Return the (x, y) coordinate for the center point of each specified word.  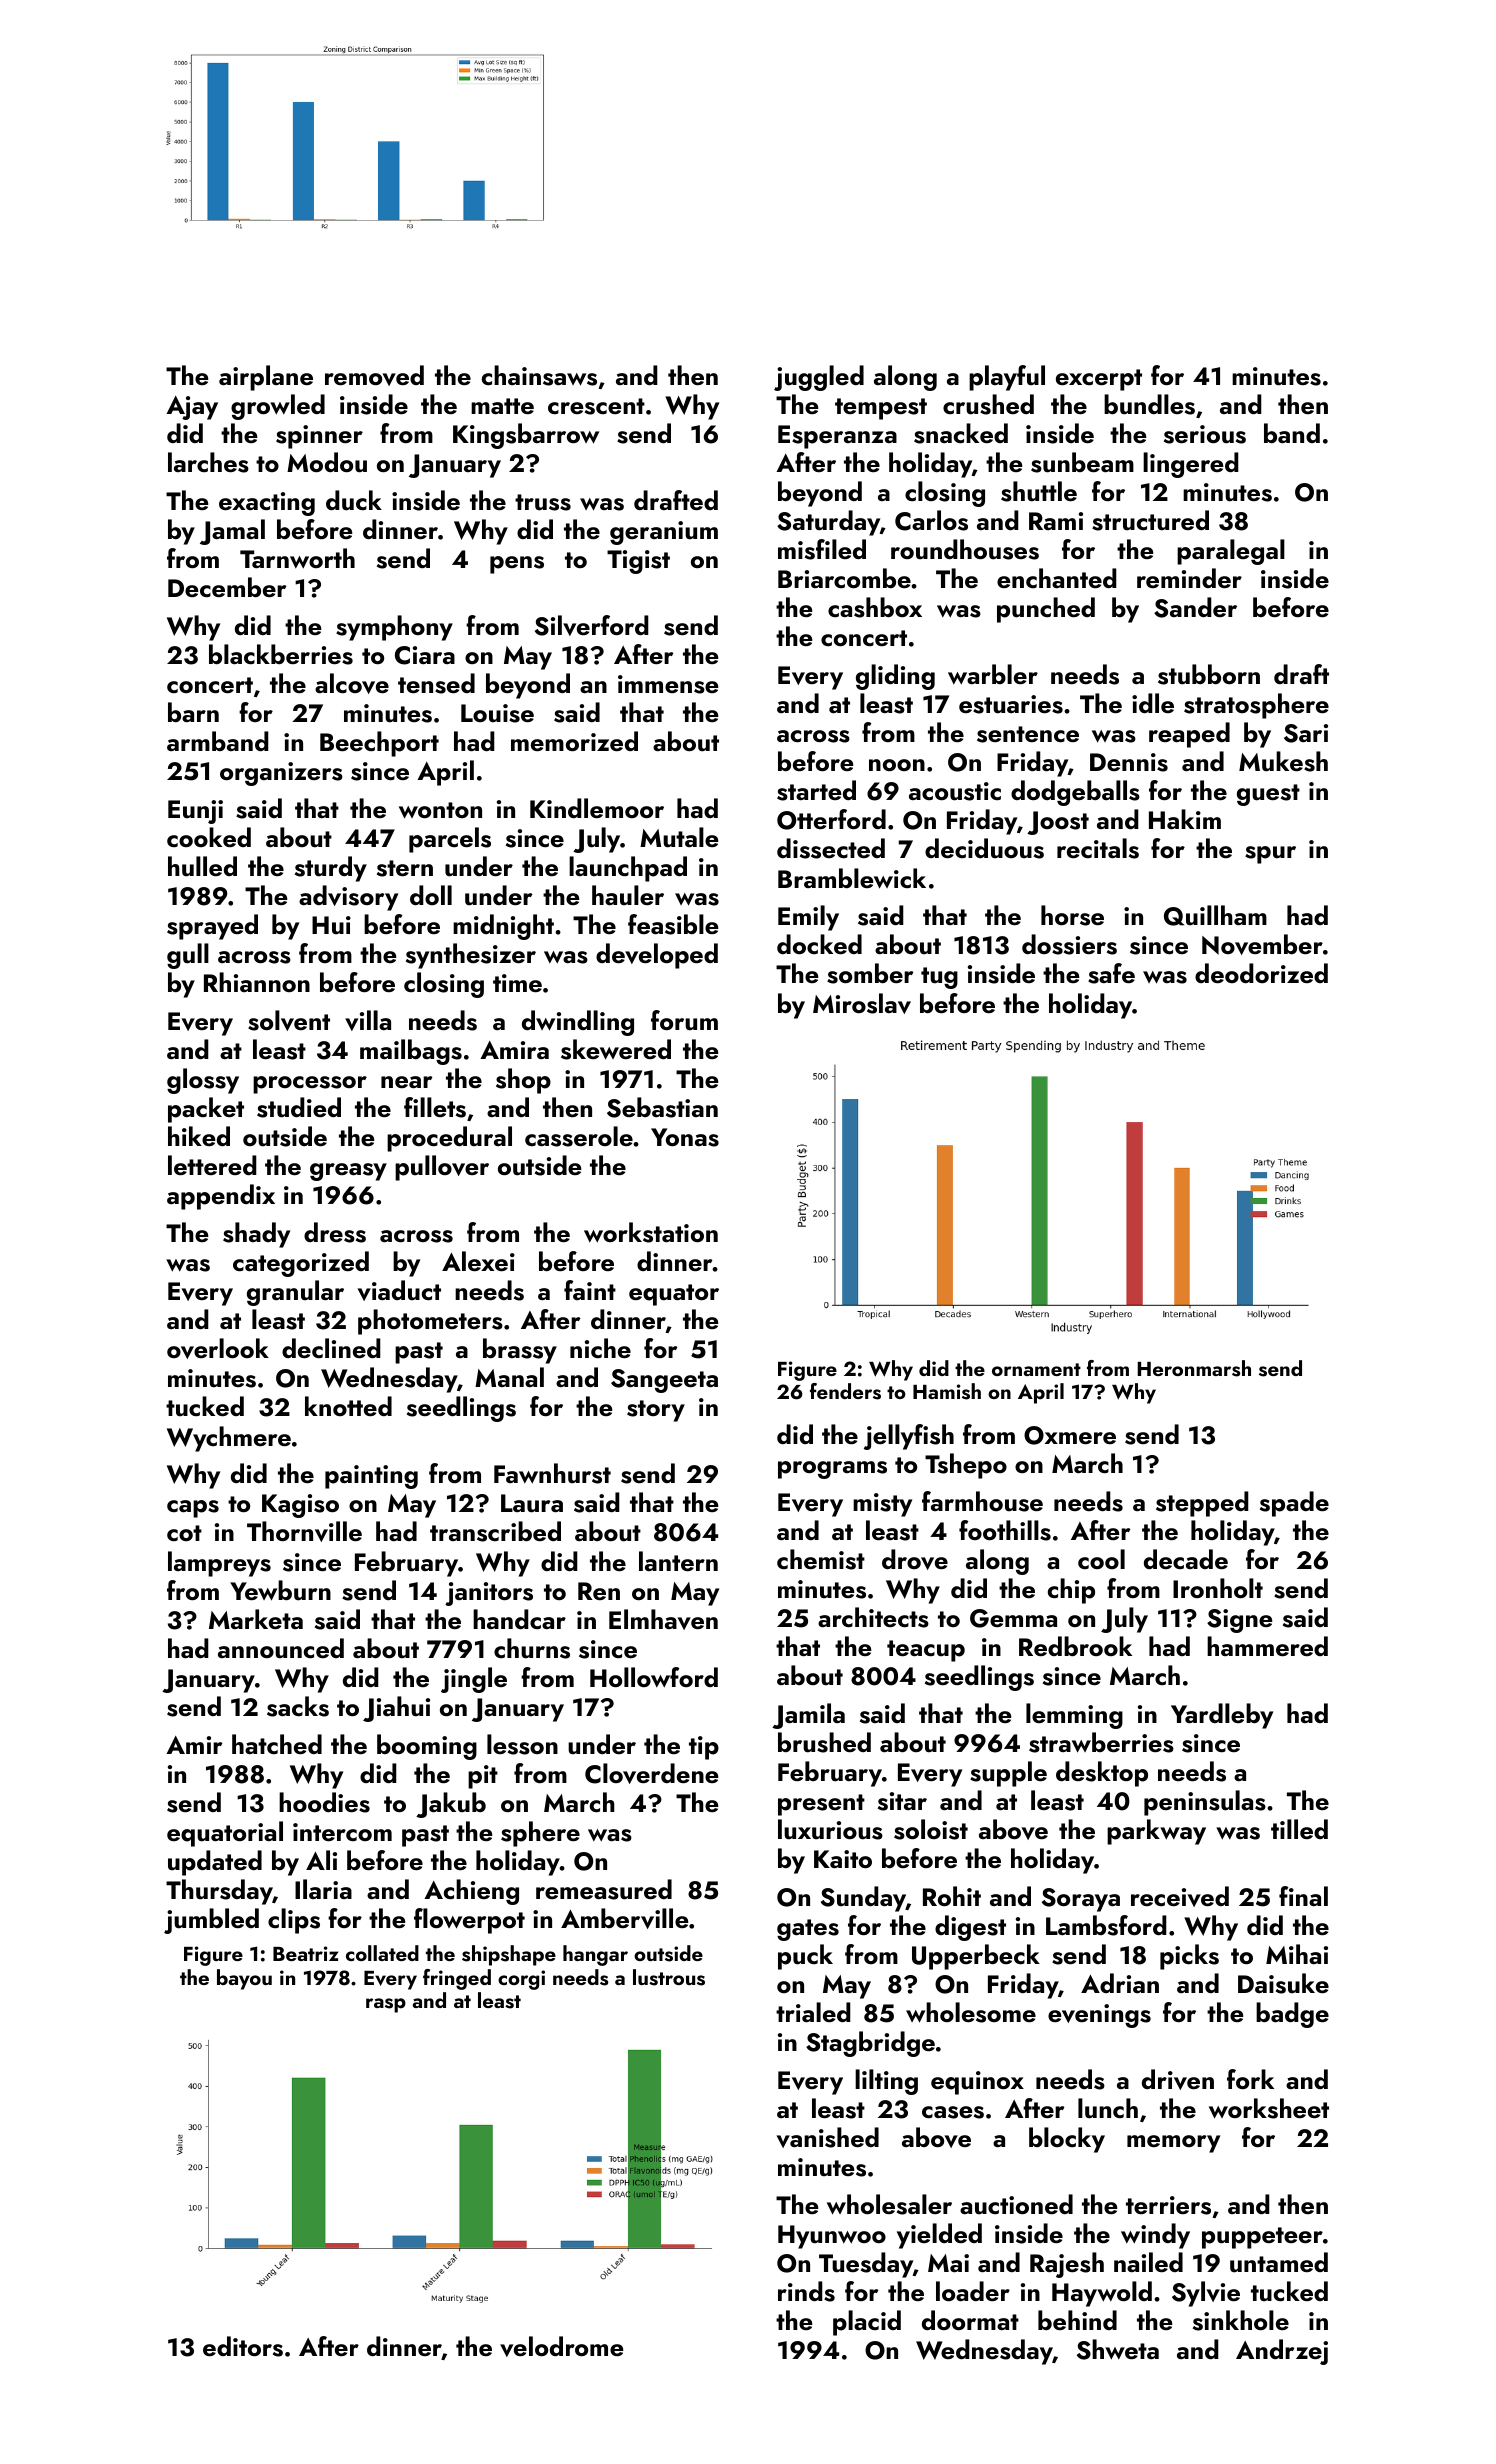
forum (684, 1020)
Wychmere (229, 1439)
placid (867, 2323)
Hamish (947, 1391)
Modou (327, 462)
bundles (1149, 404)
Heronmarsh (1194, 1368)
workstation (651, 1232)
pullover (442, 1168)
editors (243, 2346)
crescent (596, 406)
